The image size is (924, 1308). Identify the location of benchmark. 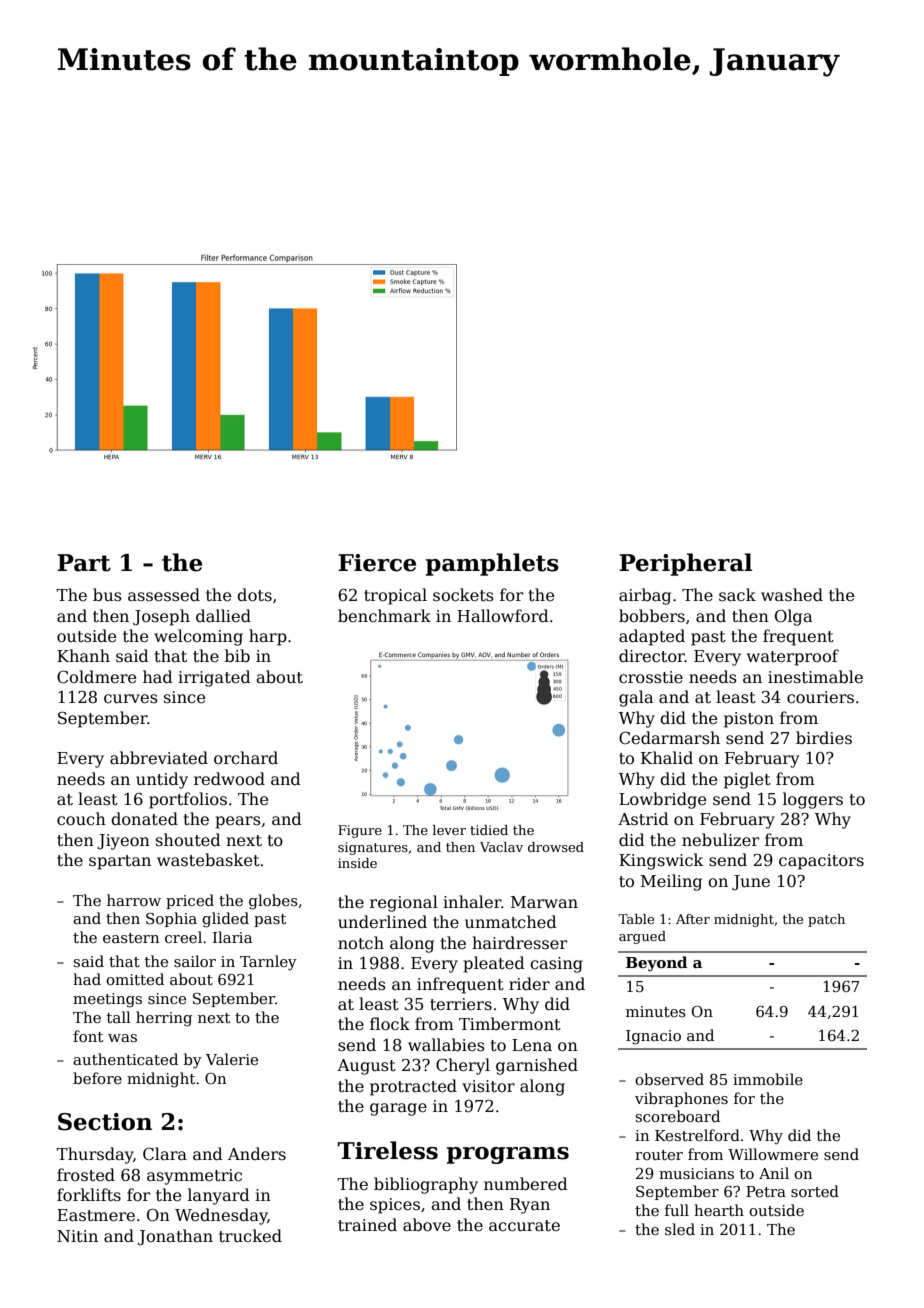
(384, 615).
